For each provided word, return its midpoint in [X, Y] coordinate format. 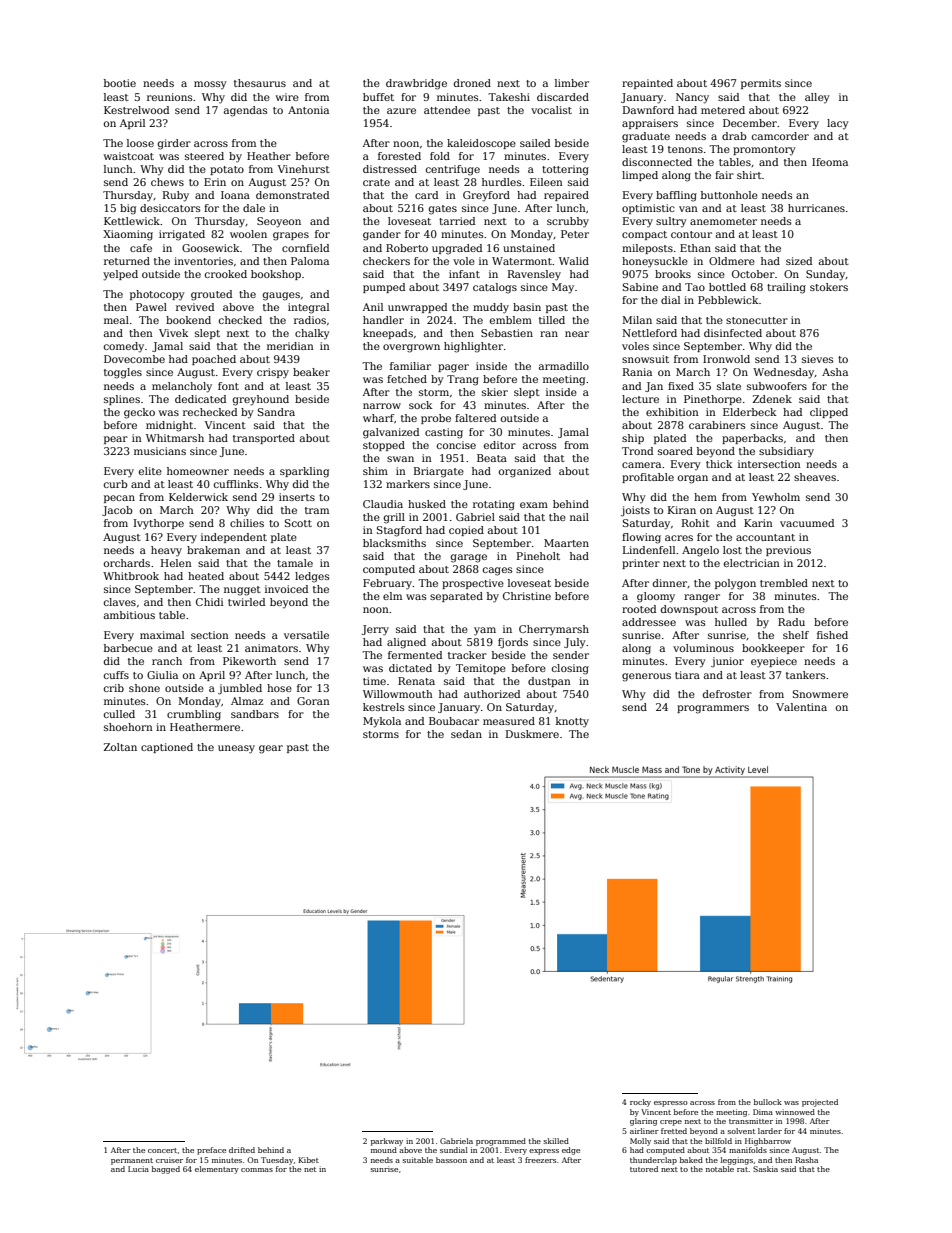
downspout [689, 610]
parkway [387, 1142]
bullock [768, 1102]
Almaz [247, 701]
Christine [527, 596]
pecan [119, 499]
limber [572, 83]
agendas [245, 111]
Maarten [566, 543]
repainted [647, 84]
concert [162, 1150]
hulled [731, 622]
